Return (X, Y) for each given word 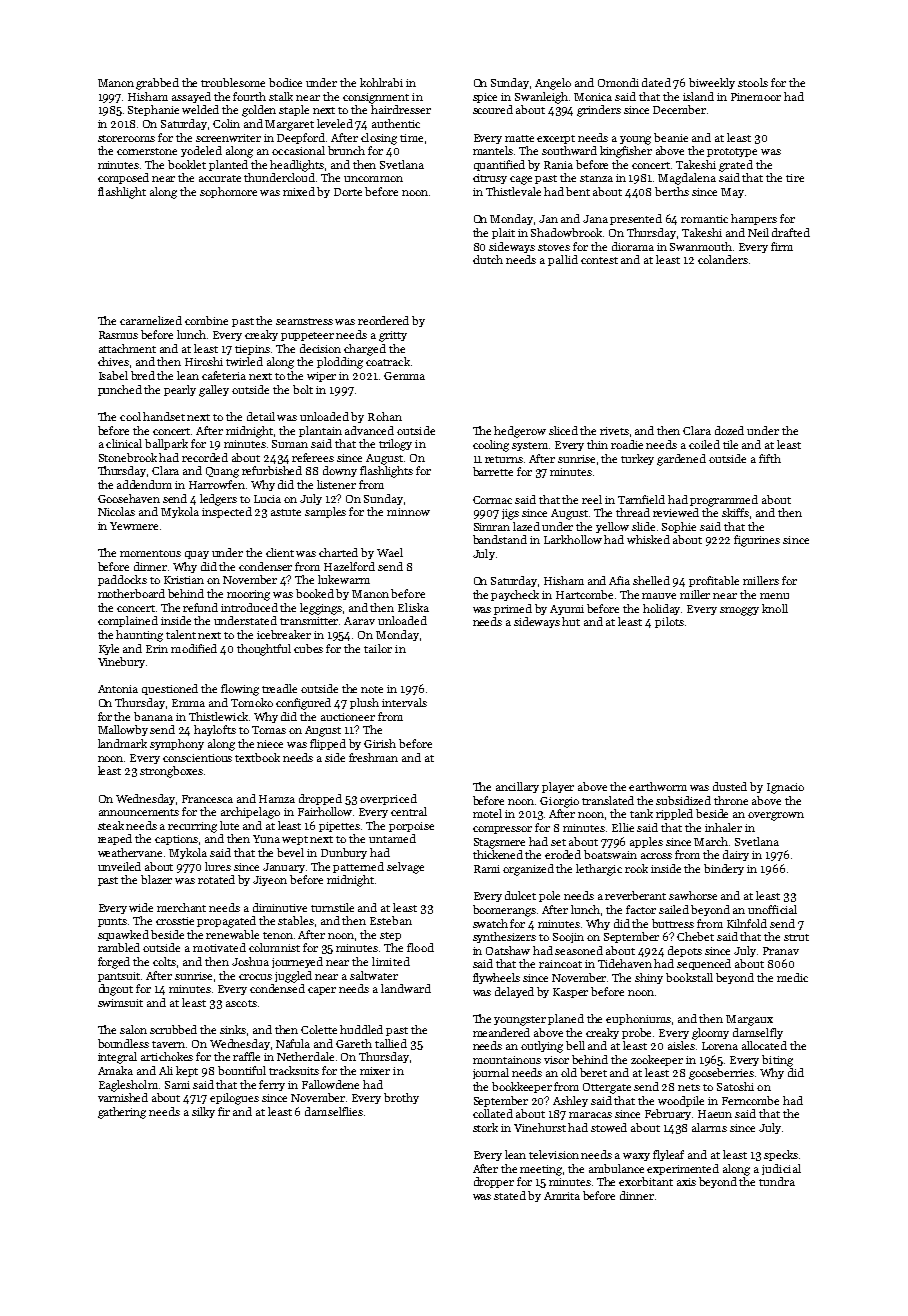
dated (656, 82)
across (656, 856)
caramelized (151, 320)
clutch (488, 259)
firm (782, 246)
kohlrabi (381, 82)
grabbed (157, 84)
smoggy (739, 611)
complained (128, 621)
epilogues (234, 1099)
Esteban (391, 920)
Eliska (413, 607)
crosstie (175, 921)
